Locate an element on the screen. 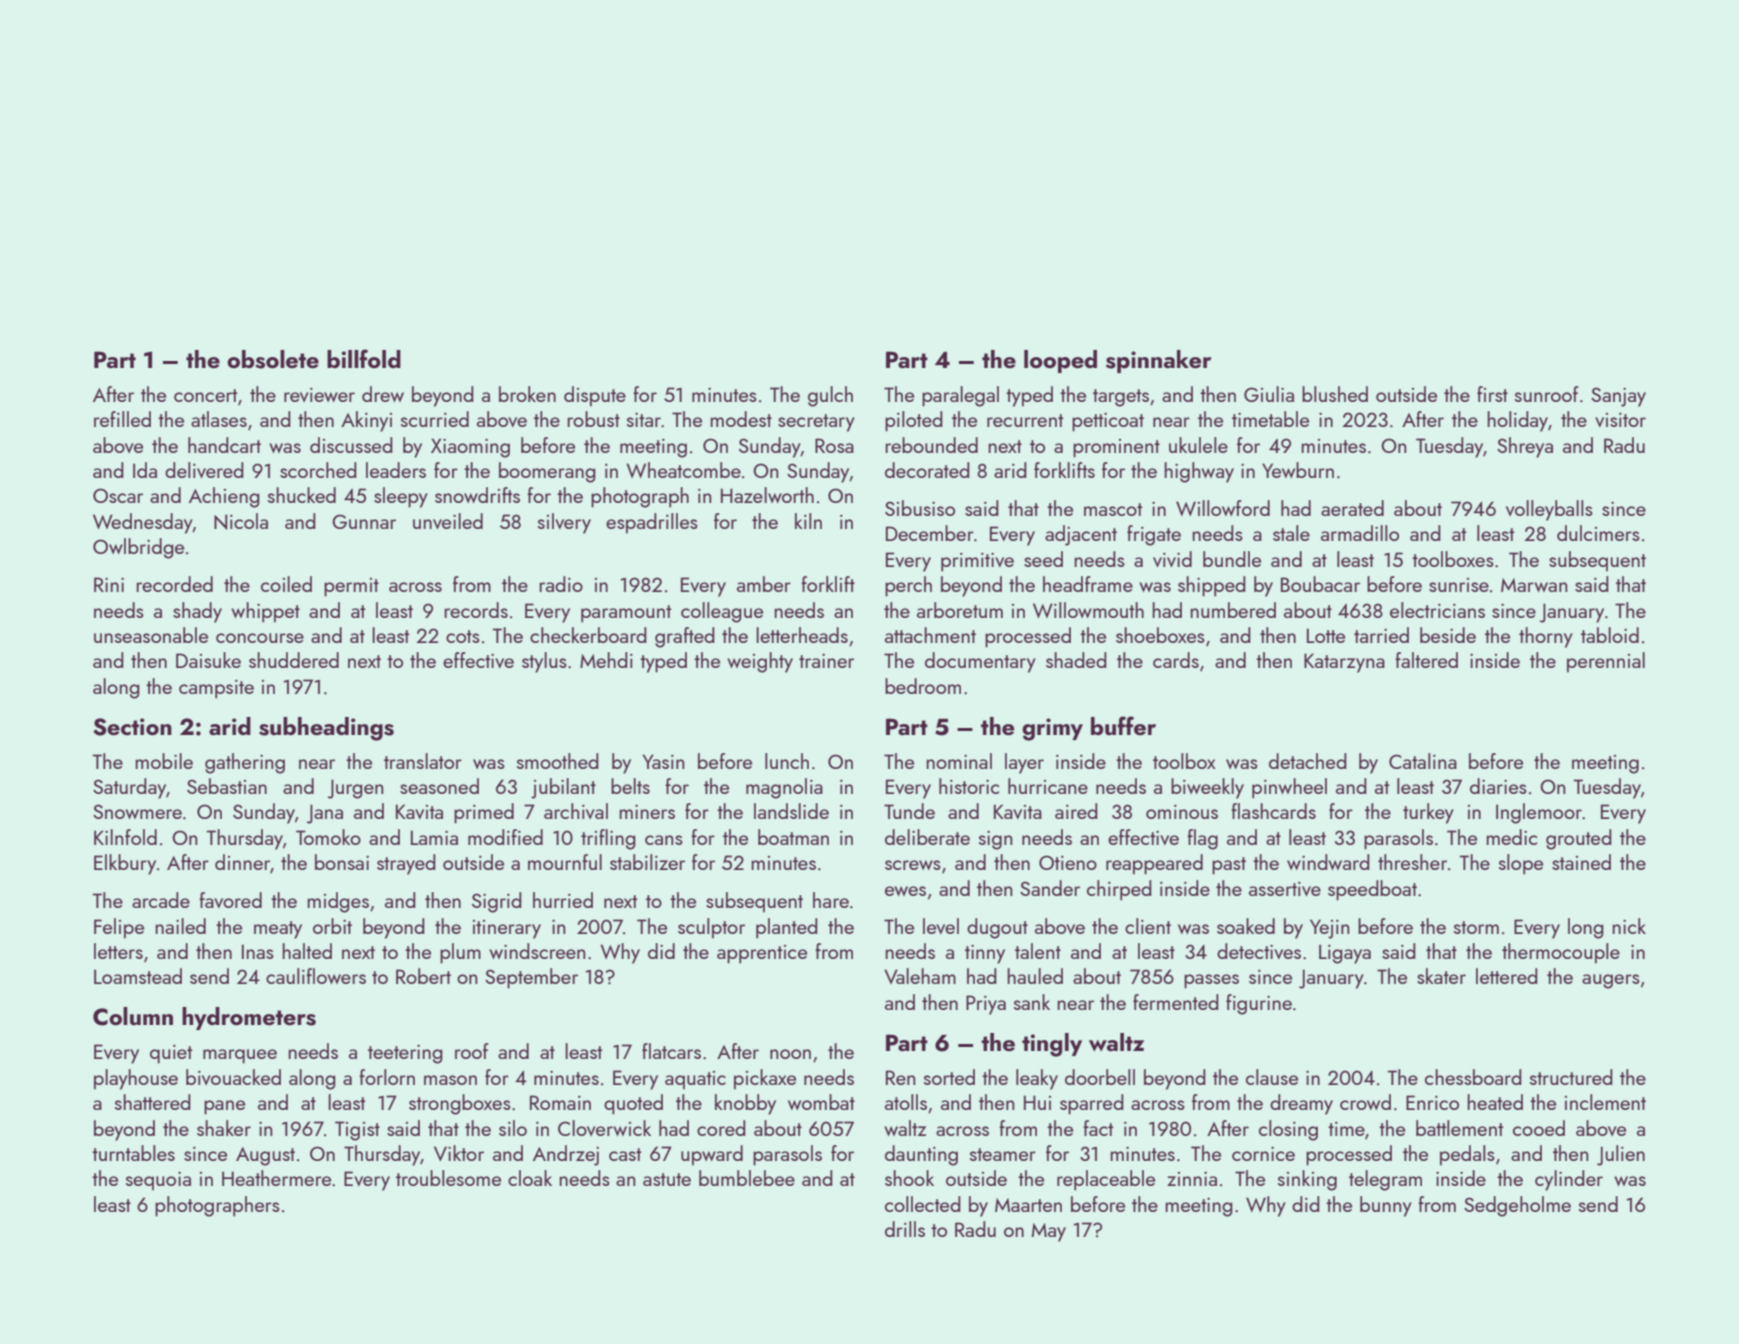 The width and height of the screenshot is (1739, 1344). strongboxes is located at coordinates (460, 1104).
